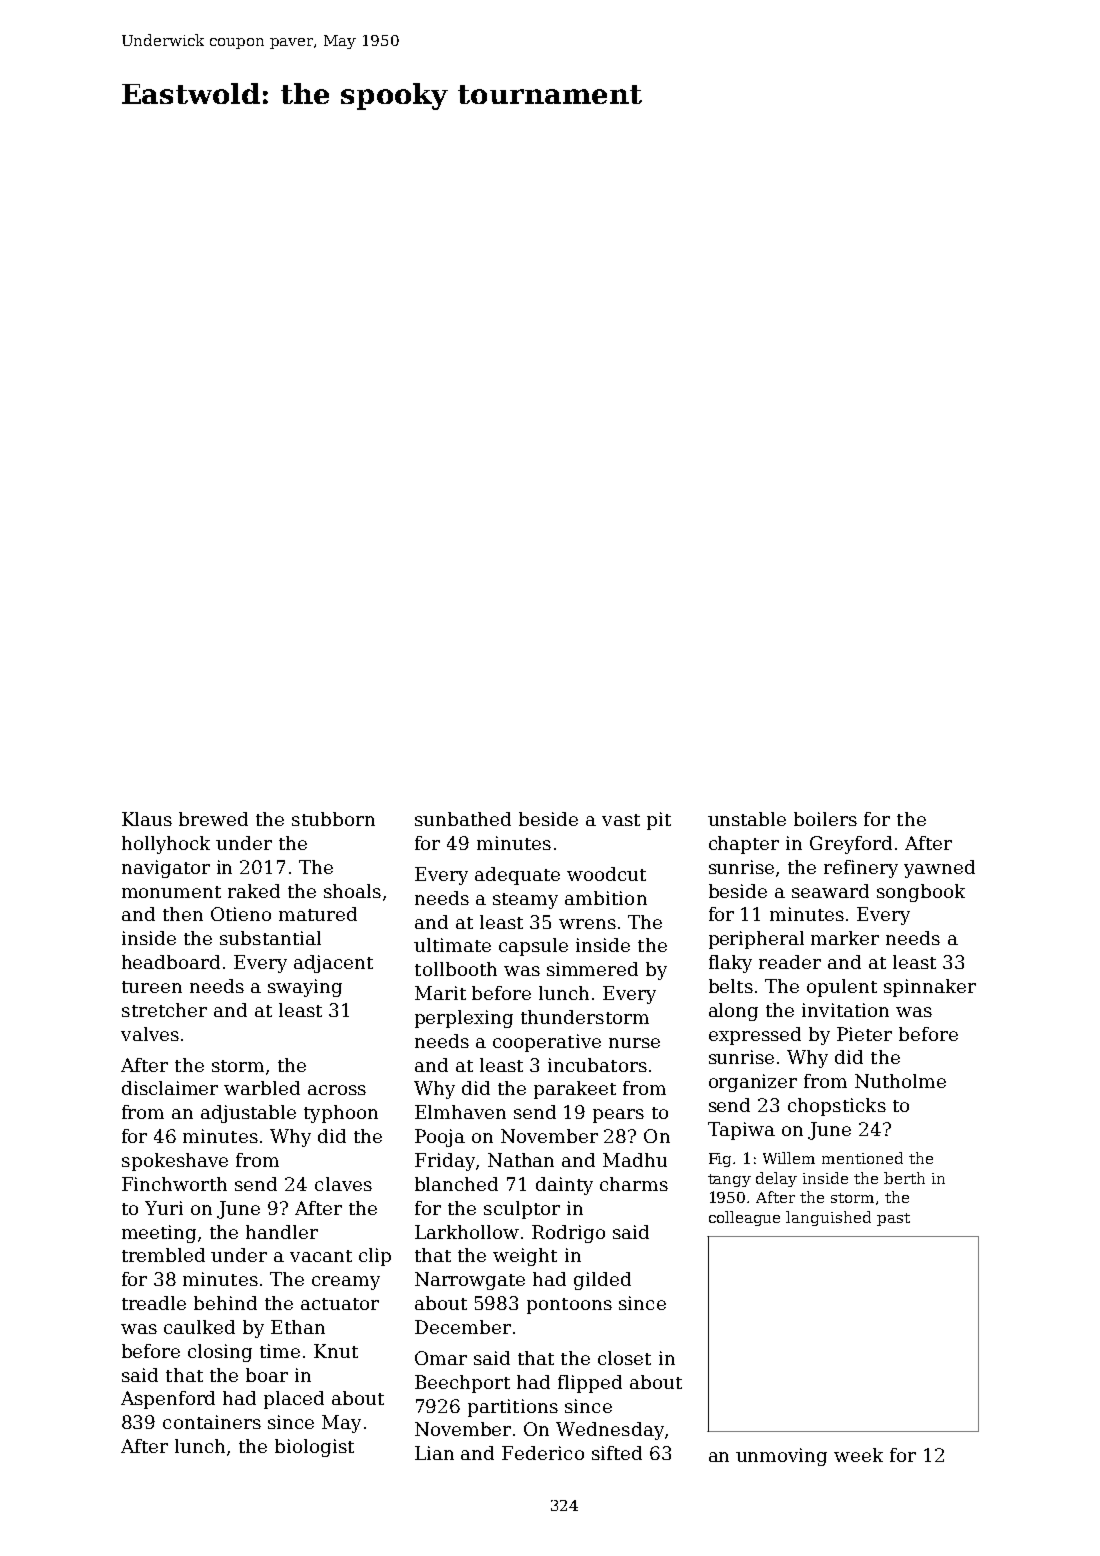  Describe the element at coordinates (624, 1358) in the image. I see `closet` at that location.
